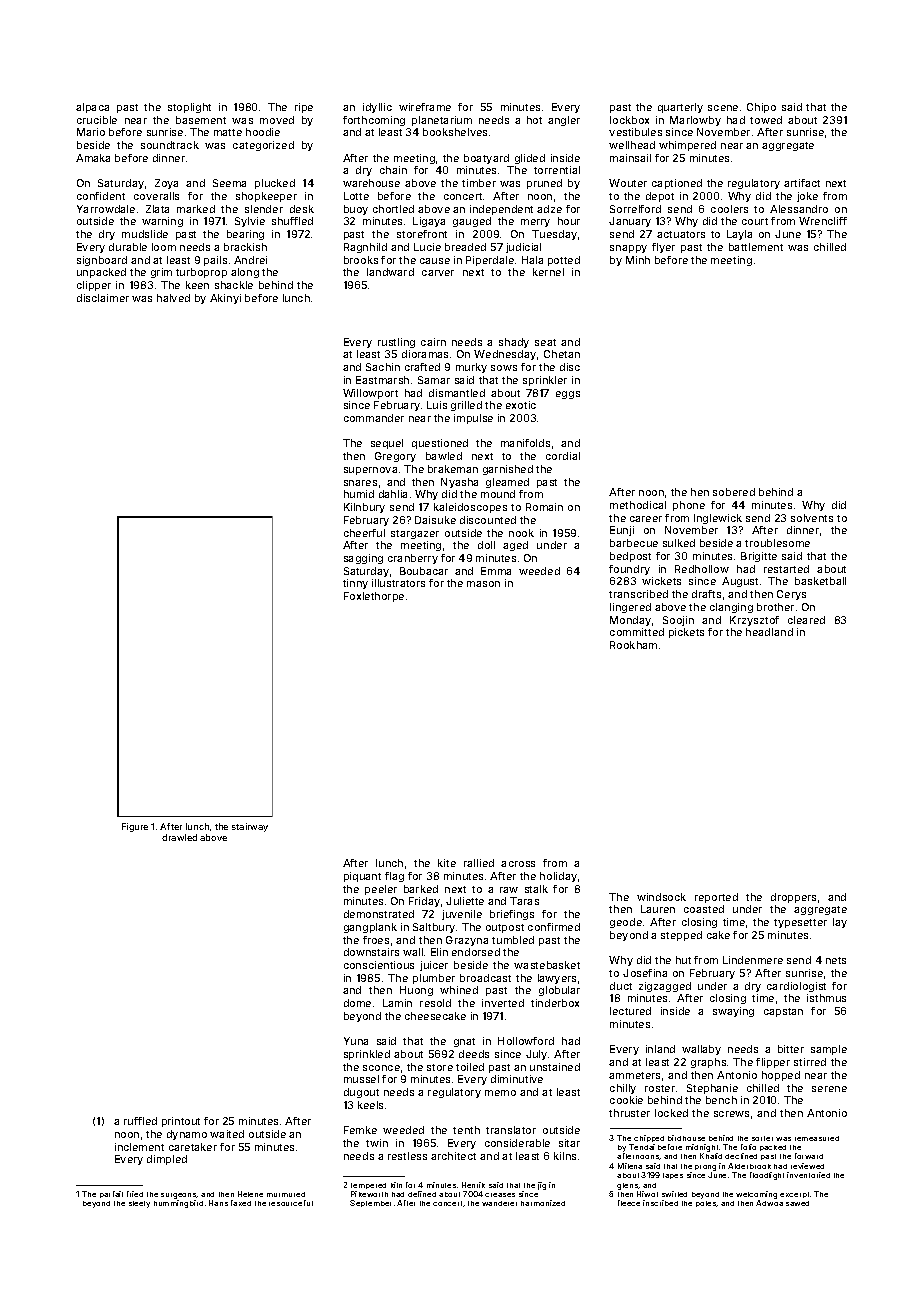  What do you see at coordinates (459, 990) in the screenshot?
I see `whined` at bounding box center [459, 990].
